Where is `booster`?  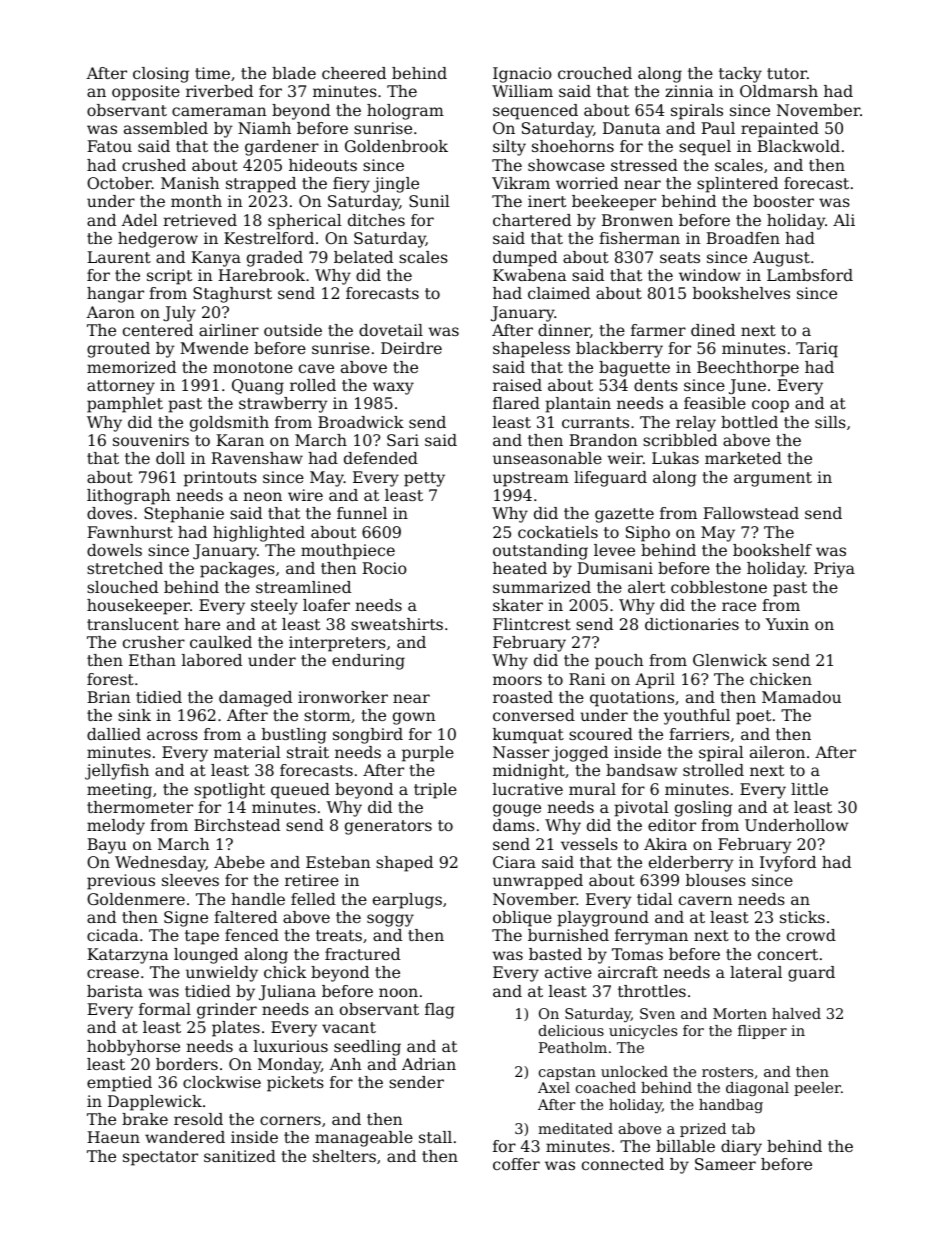
booster is located at coordinates (783, 201).
